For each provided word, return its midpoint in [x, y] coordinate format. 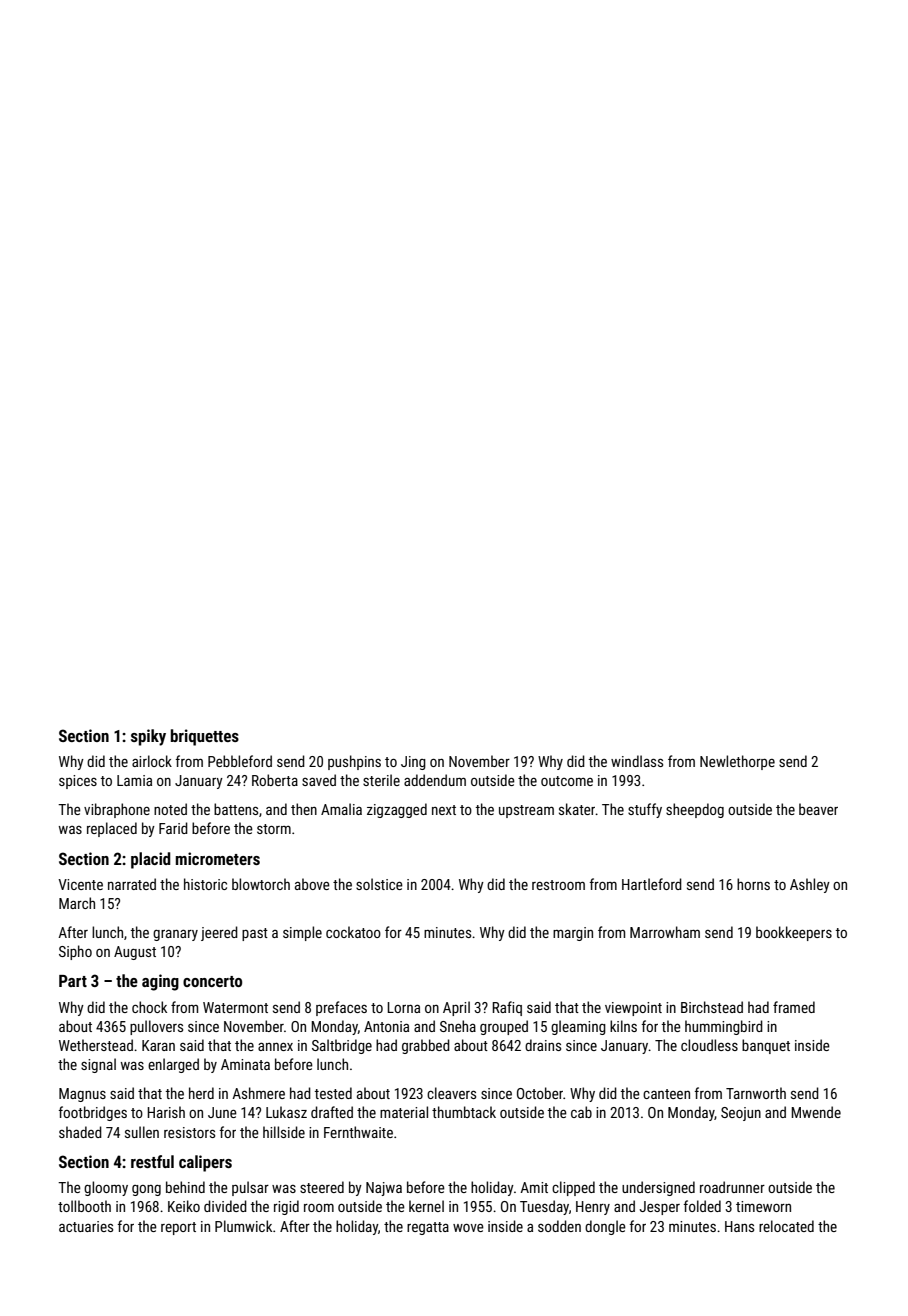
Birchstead [712, 1007]
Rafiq [507, 1008]
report [178, 1228]
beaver [818, 809]
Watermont [235, 1007]
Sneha [458, 1026]
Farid [173, 828]
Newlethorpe [737, 762]
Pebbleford [240, 761]
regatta [428, 1228]
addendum [435, 780]
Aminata [245, 1064]
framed [794, 1007]
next [444, 810]
